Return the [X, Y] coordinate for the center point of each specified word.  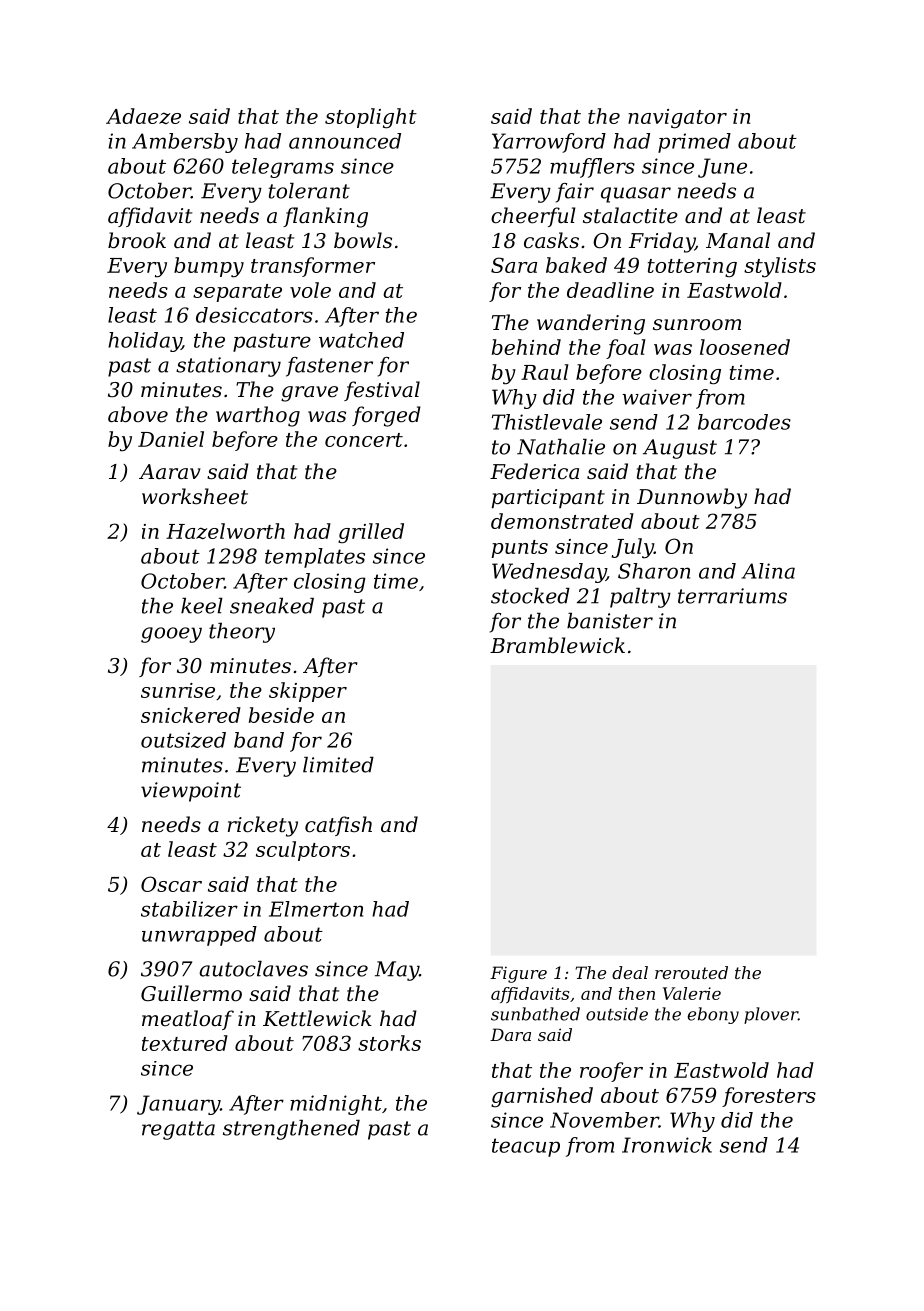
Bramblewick [557, 645]
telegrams [283, 168]
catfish [338, 826]
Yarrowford [549, 143]
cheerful [533, 217]
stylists [780, 267]
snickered [191, 715]
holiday [144, 342]
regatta [178, 1130]
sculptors [303, 851]
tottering [692, 268]
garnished [542, 1097]
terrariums [732, 596]
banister [610, 621]
